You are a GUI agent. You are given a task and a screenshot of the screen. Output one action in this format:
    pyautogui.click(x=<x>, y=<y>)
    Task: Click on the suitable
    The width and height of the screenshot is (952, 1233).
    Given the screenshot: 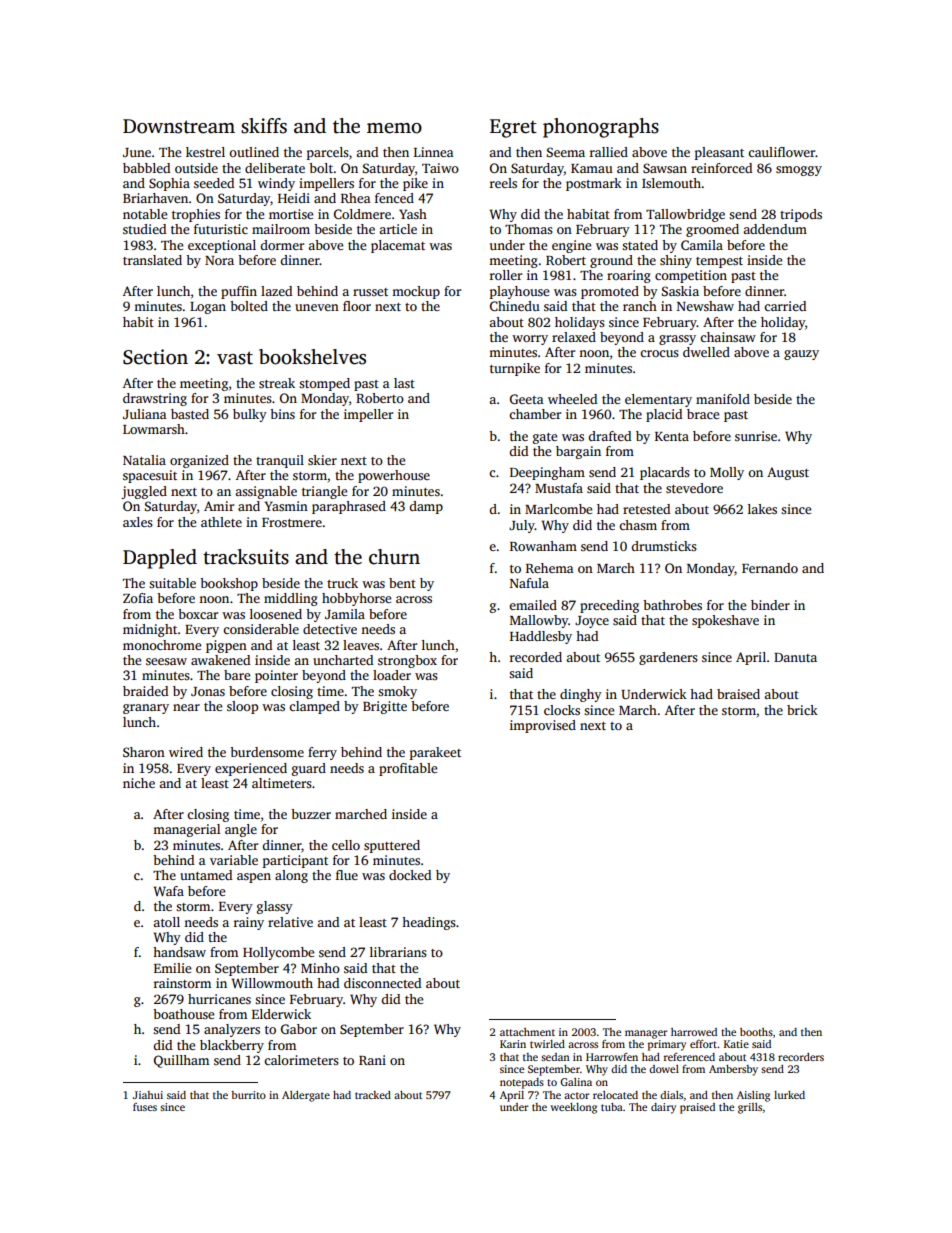 What is the action you would take?
    pyautogui.click(x=172, y=583)
